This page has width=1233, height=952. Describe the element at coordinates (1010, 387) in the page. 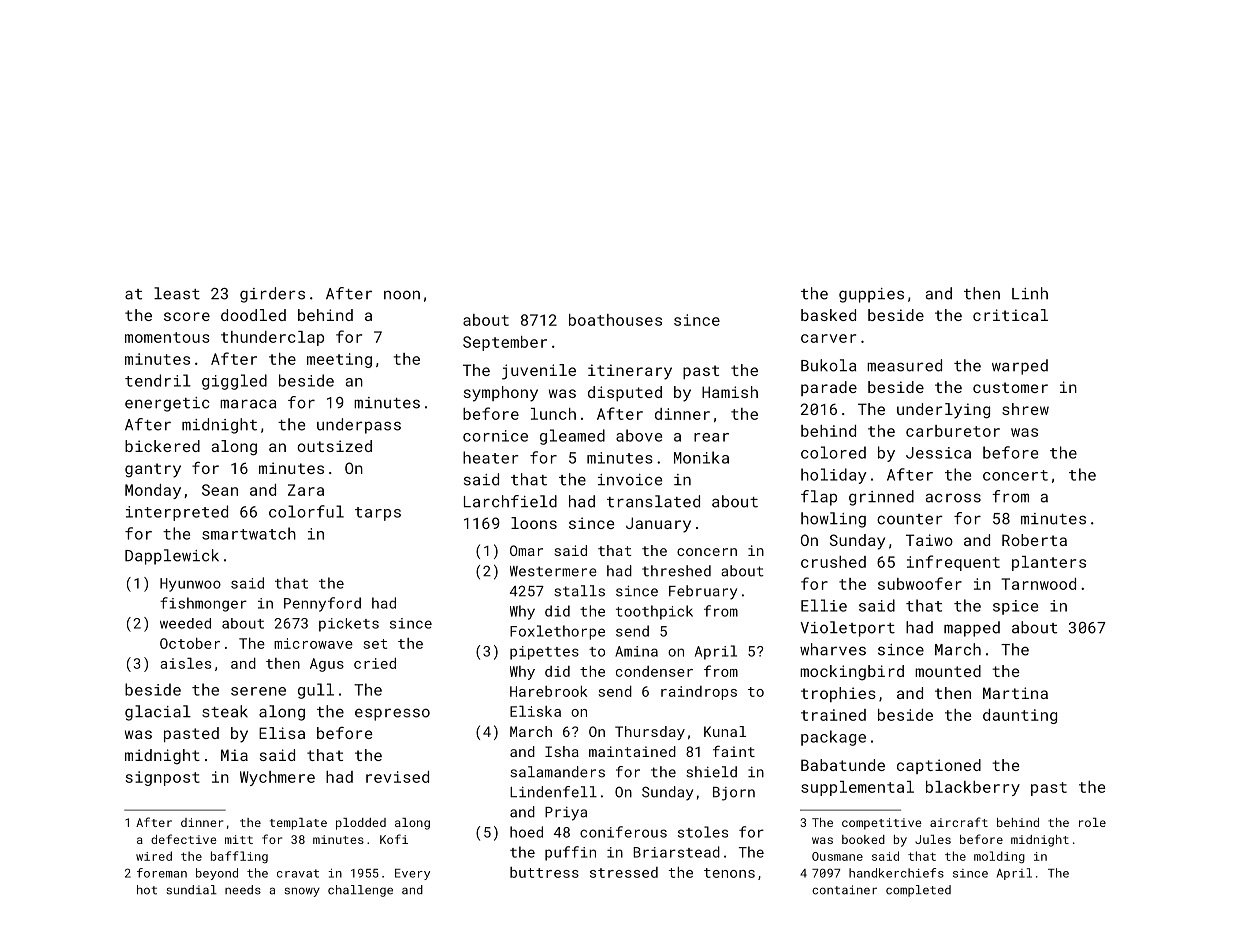

I see `customer` at that location.
